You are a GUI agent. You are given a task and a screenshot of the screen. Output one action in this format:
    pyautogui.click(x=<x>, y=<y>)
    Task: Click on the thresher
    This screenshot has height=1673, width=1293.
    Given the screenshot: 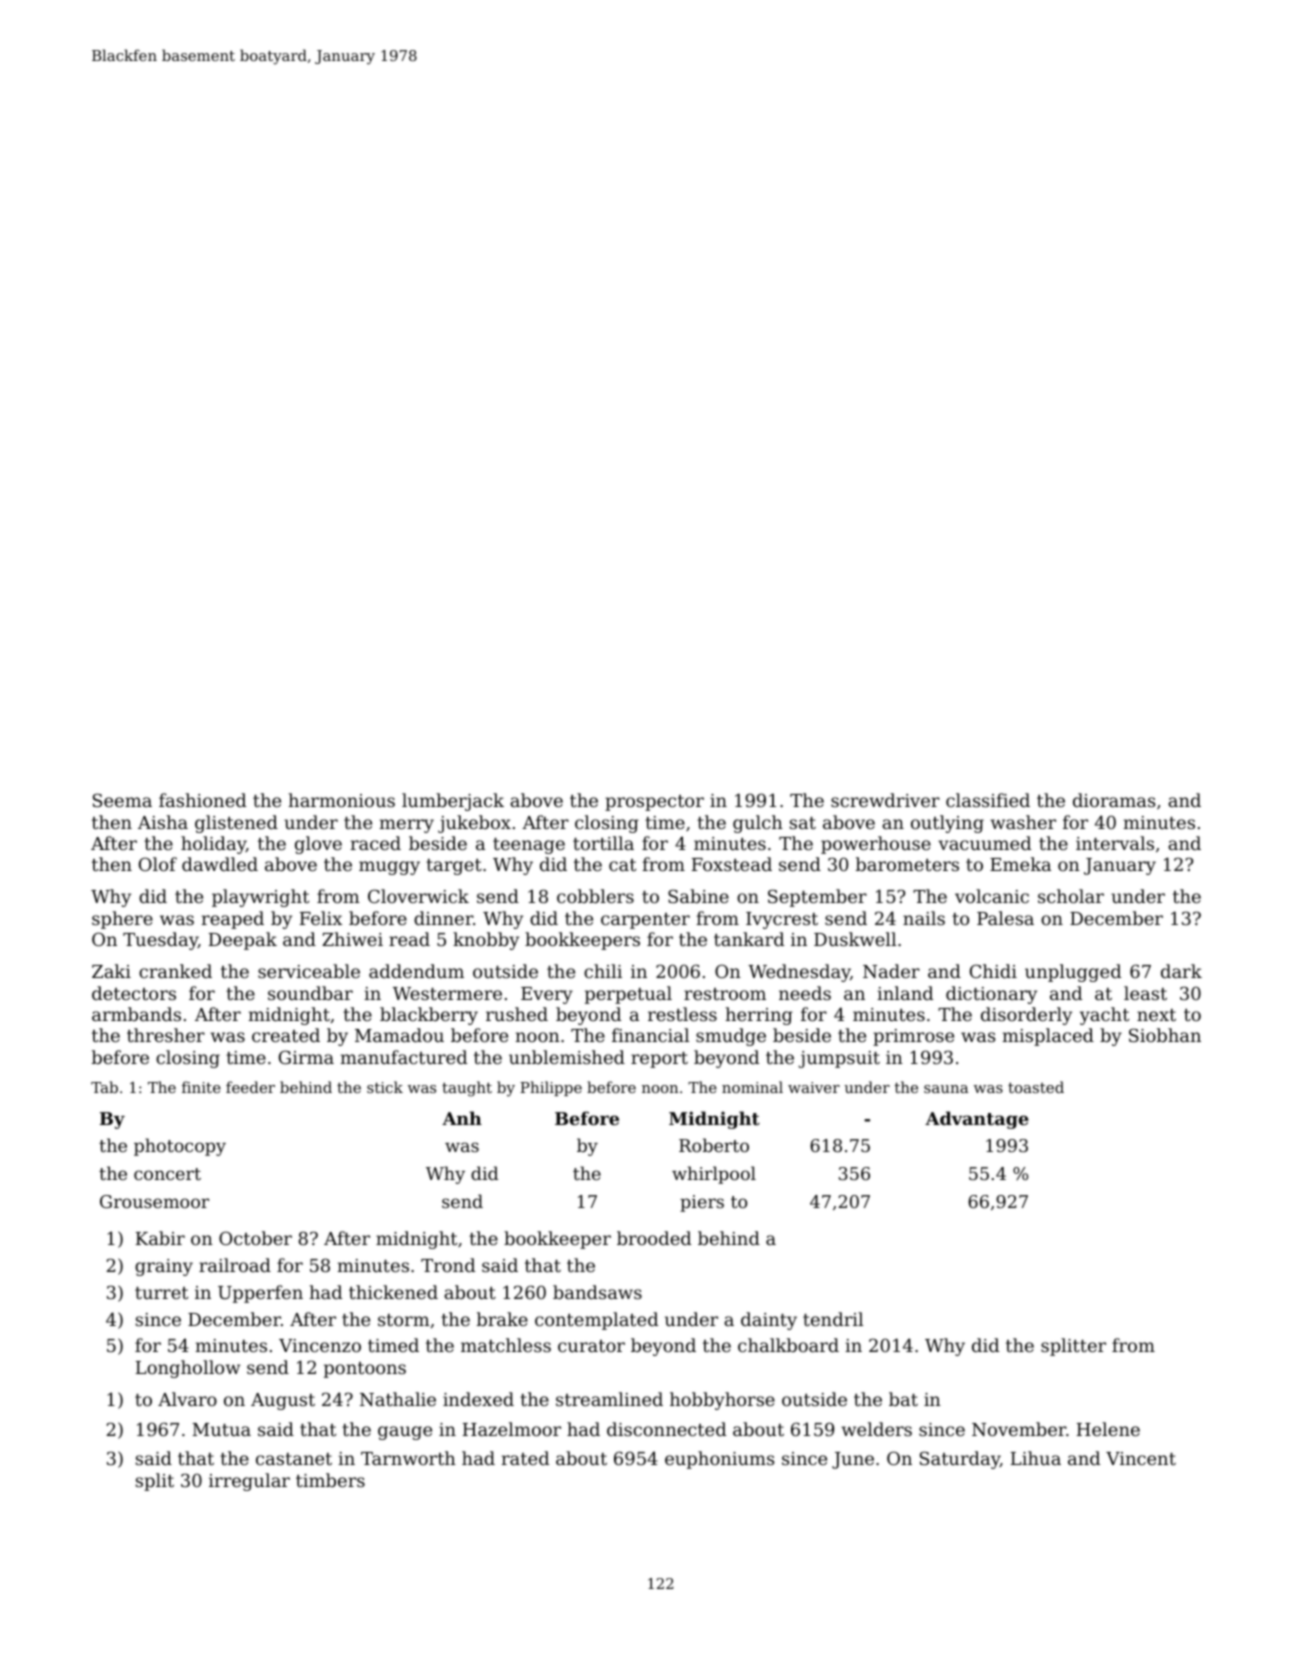 What is the action you would take?
    pyautogui.click(x=166, y=1035)
